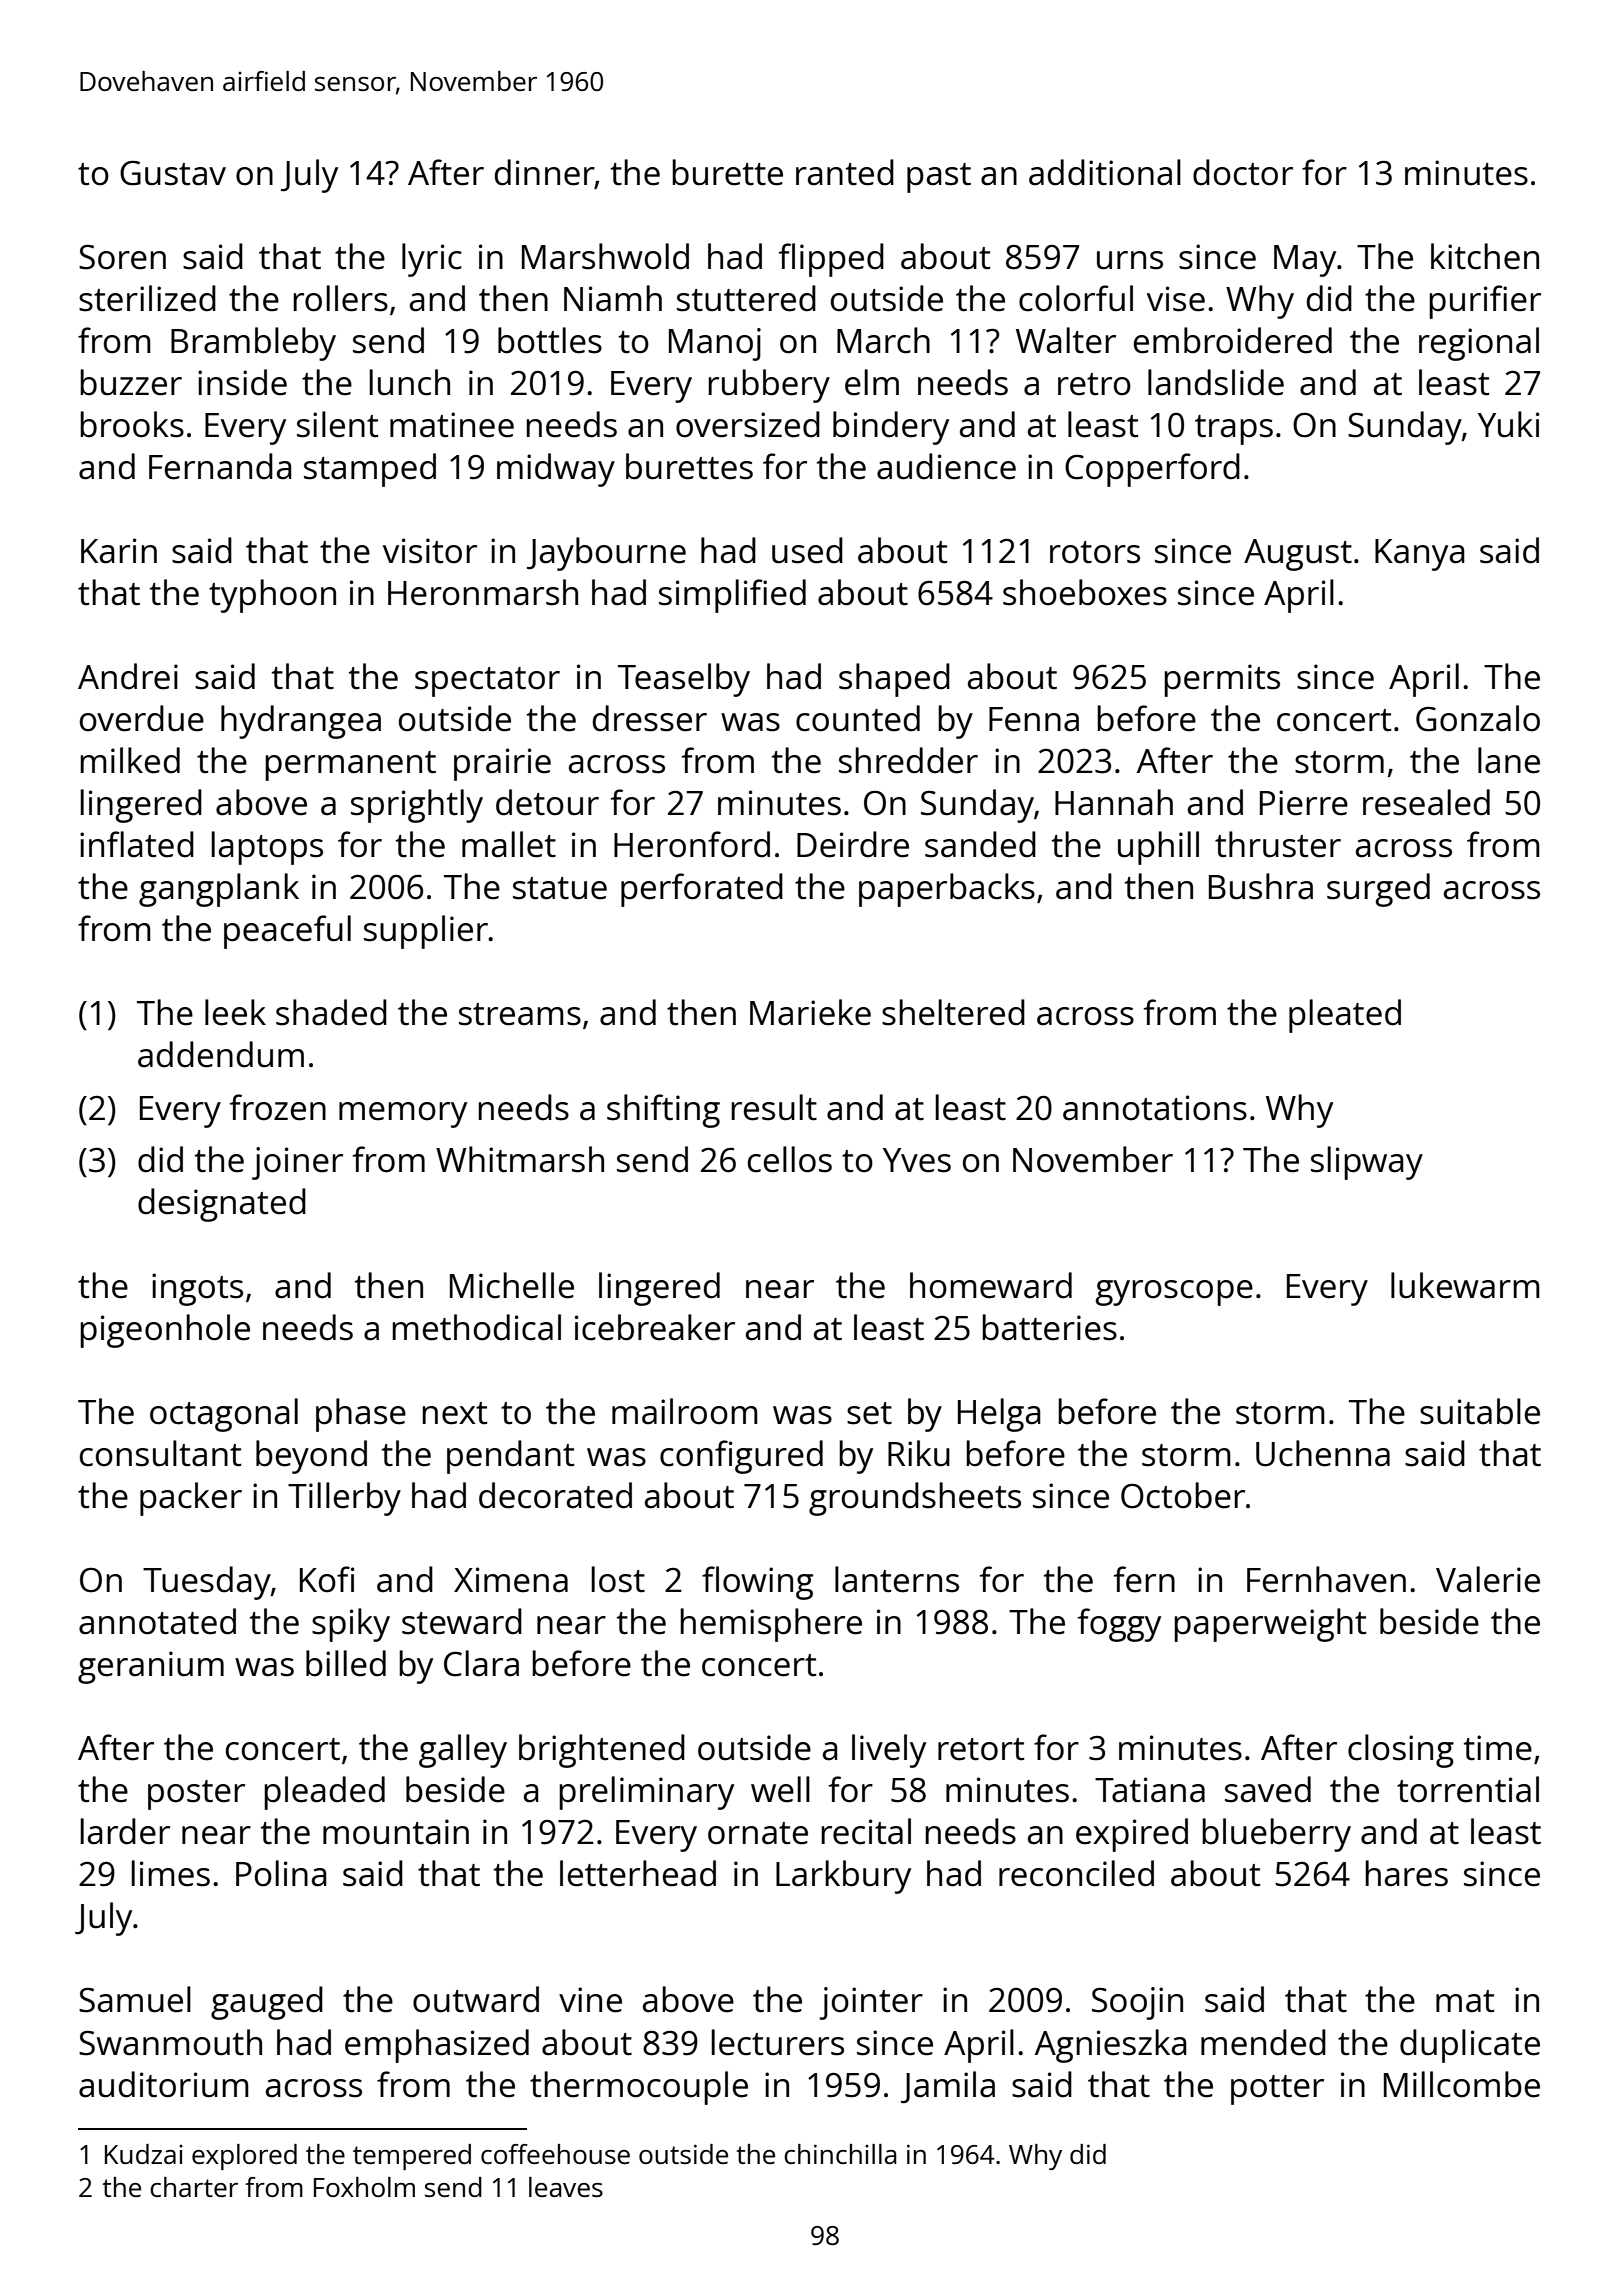  I want to click on icebreaker, so click(655, 1327).
